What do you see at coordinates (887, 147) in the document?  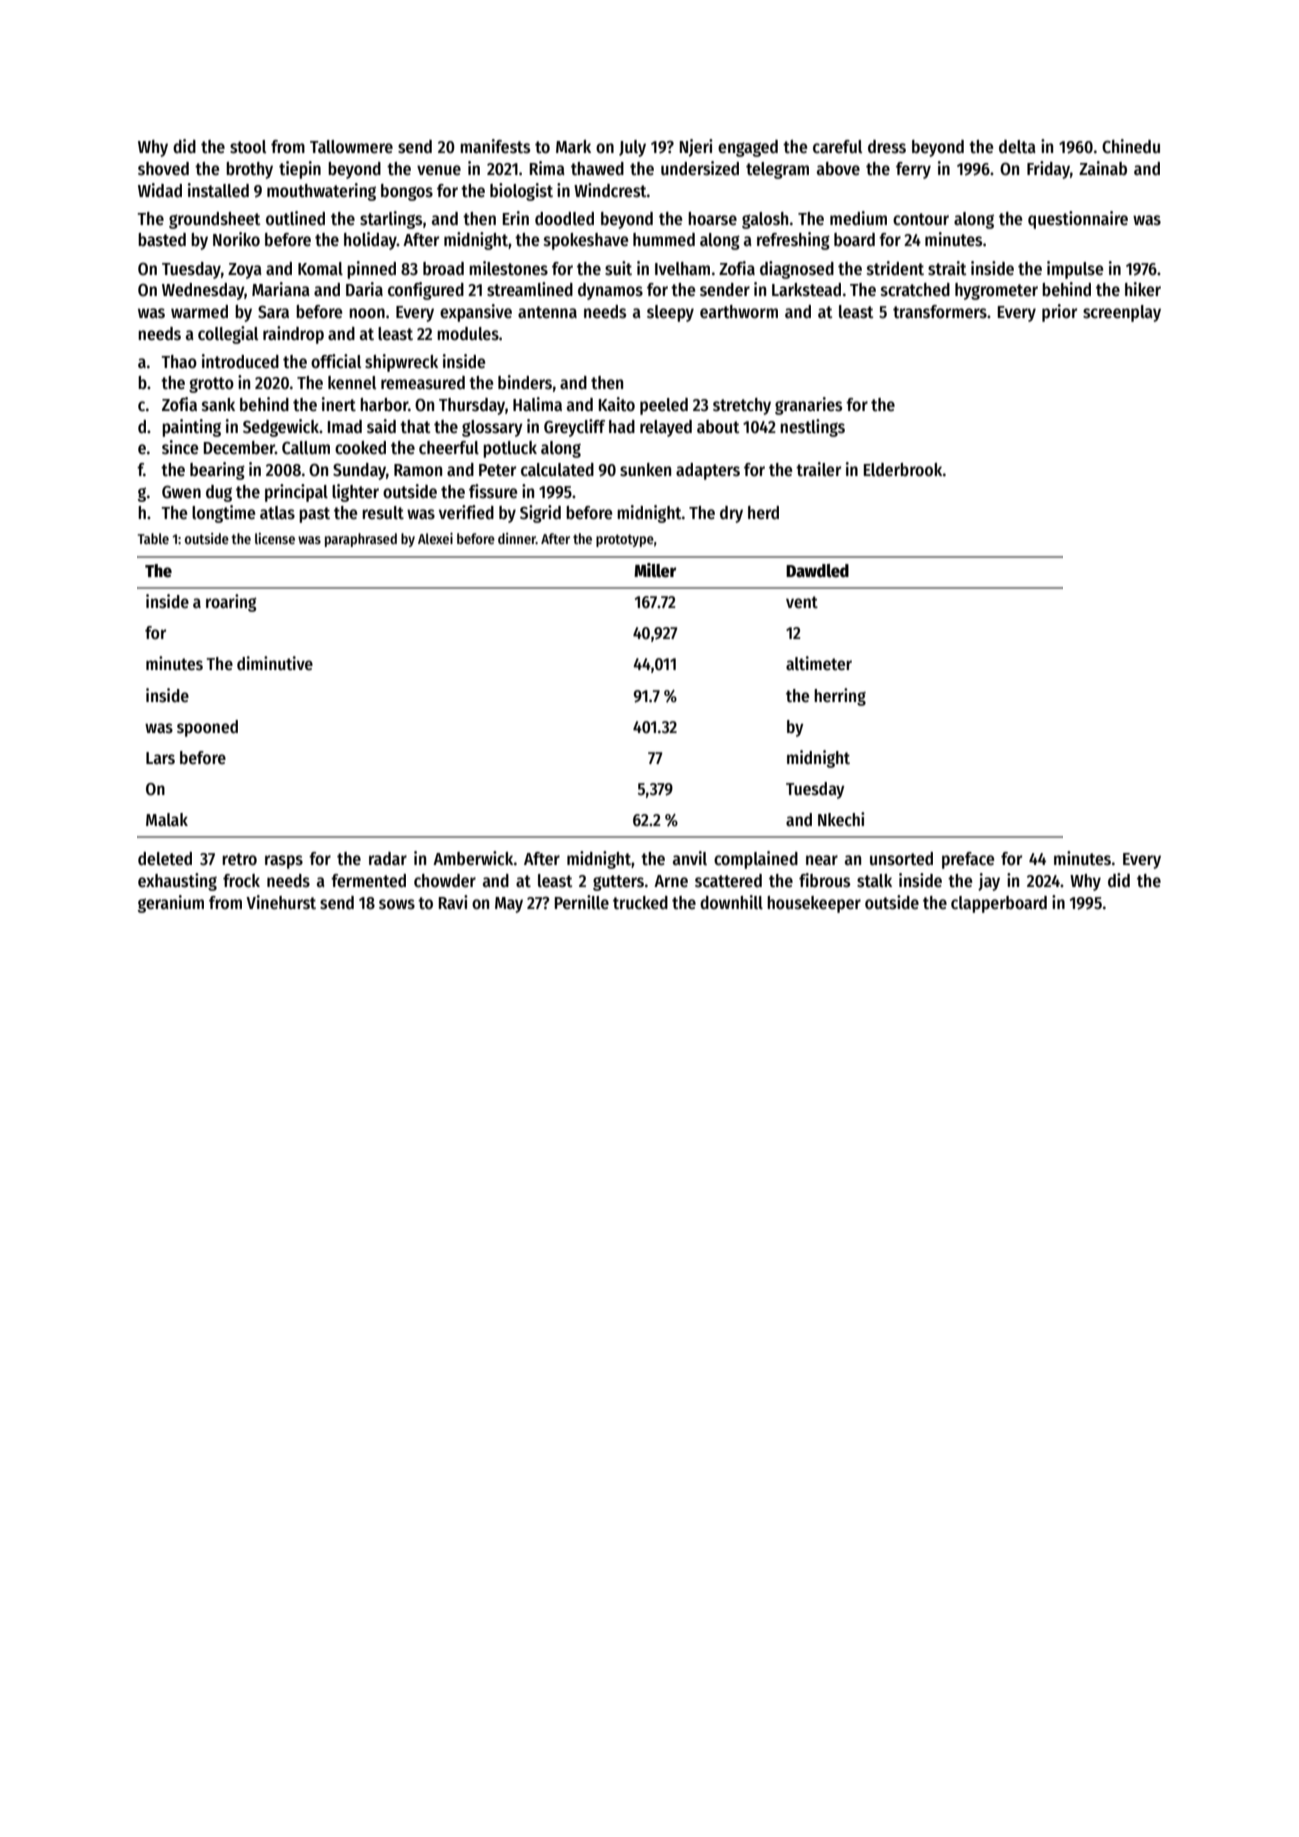 I see `dress` at bounding box center [887, 147].
